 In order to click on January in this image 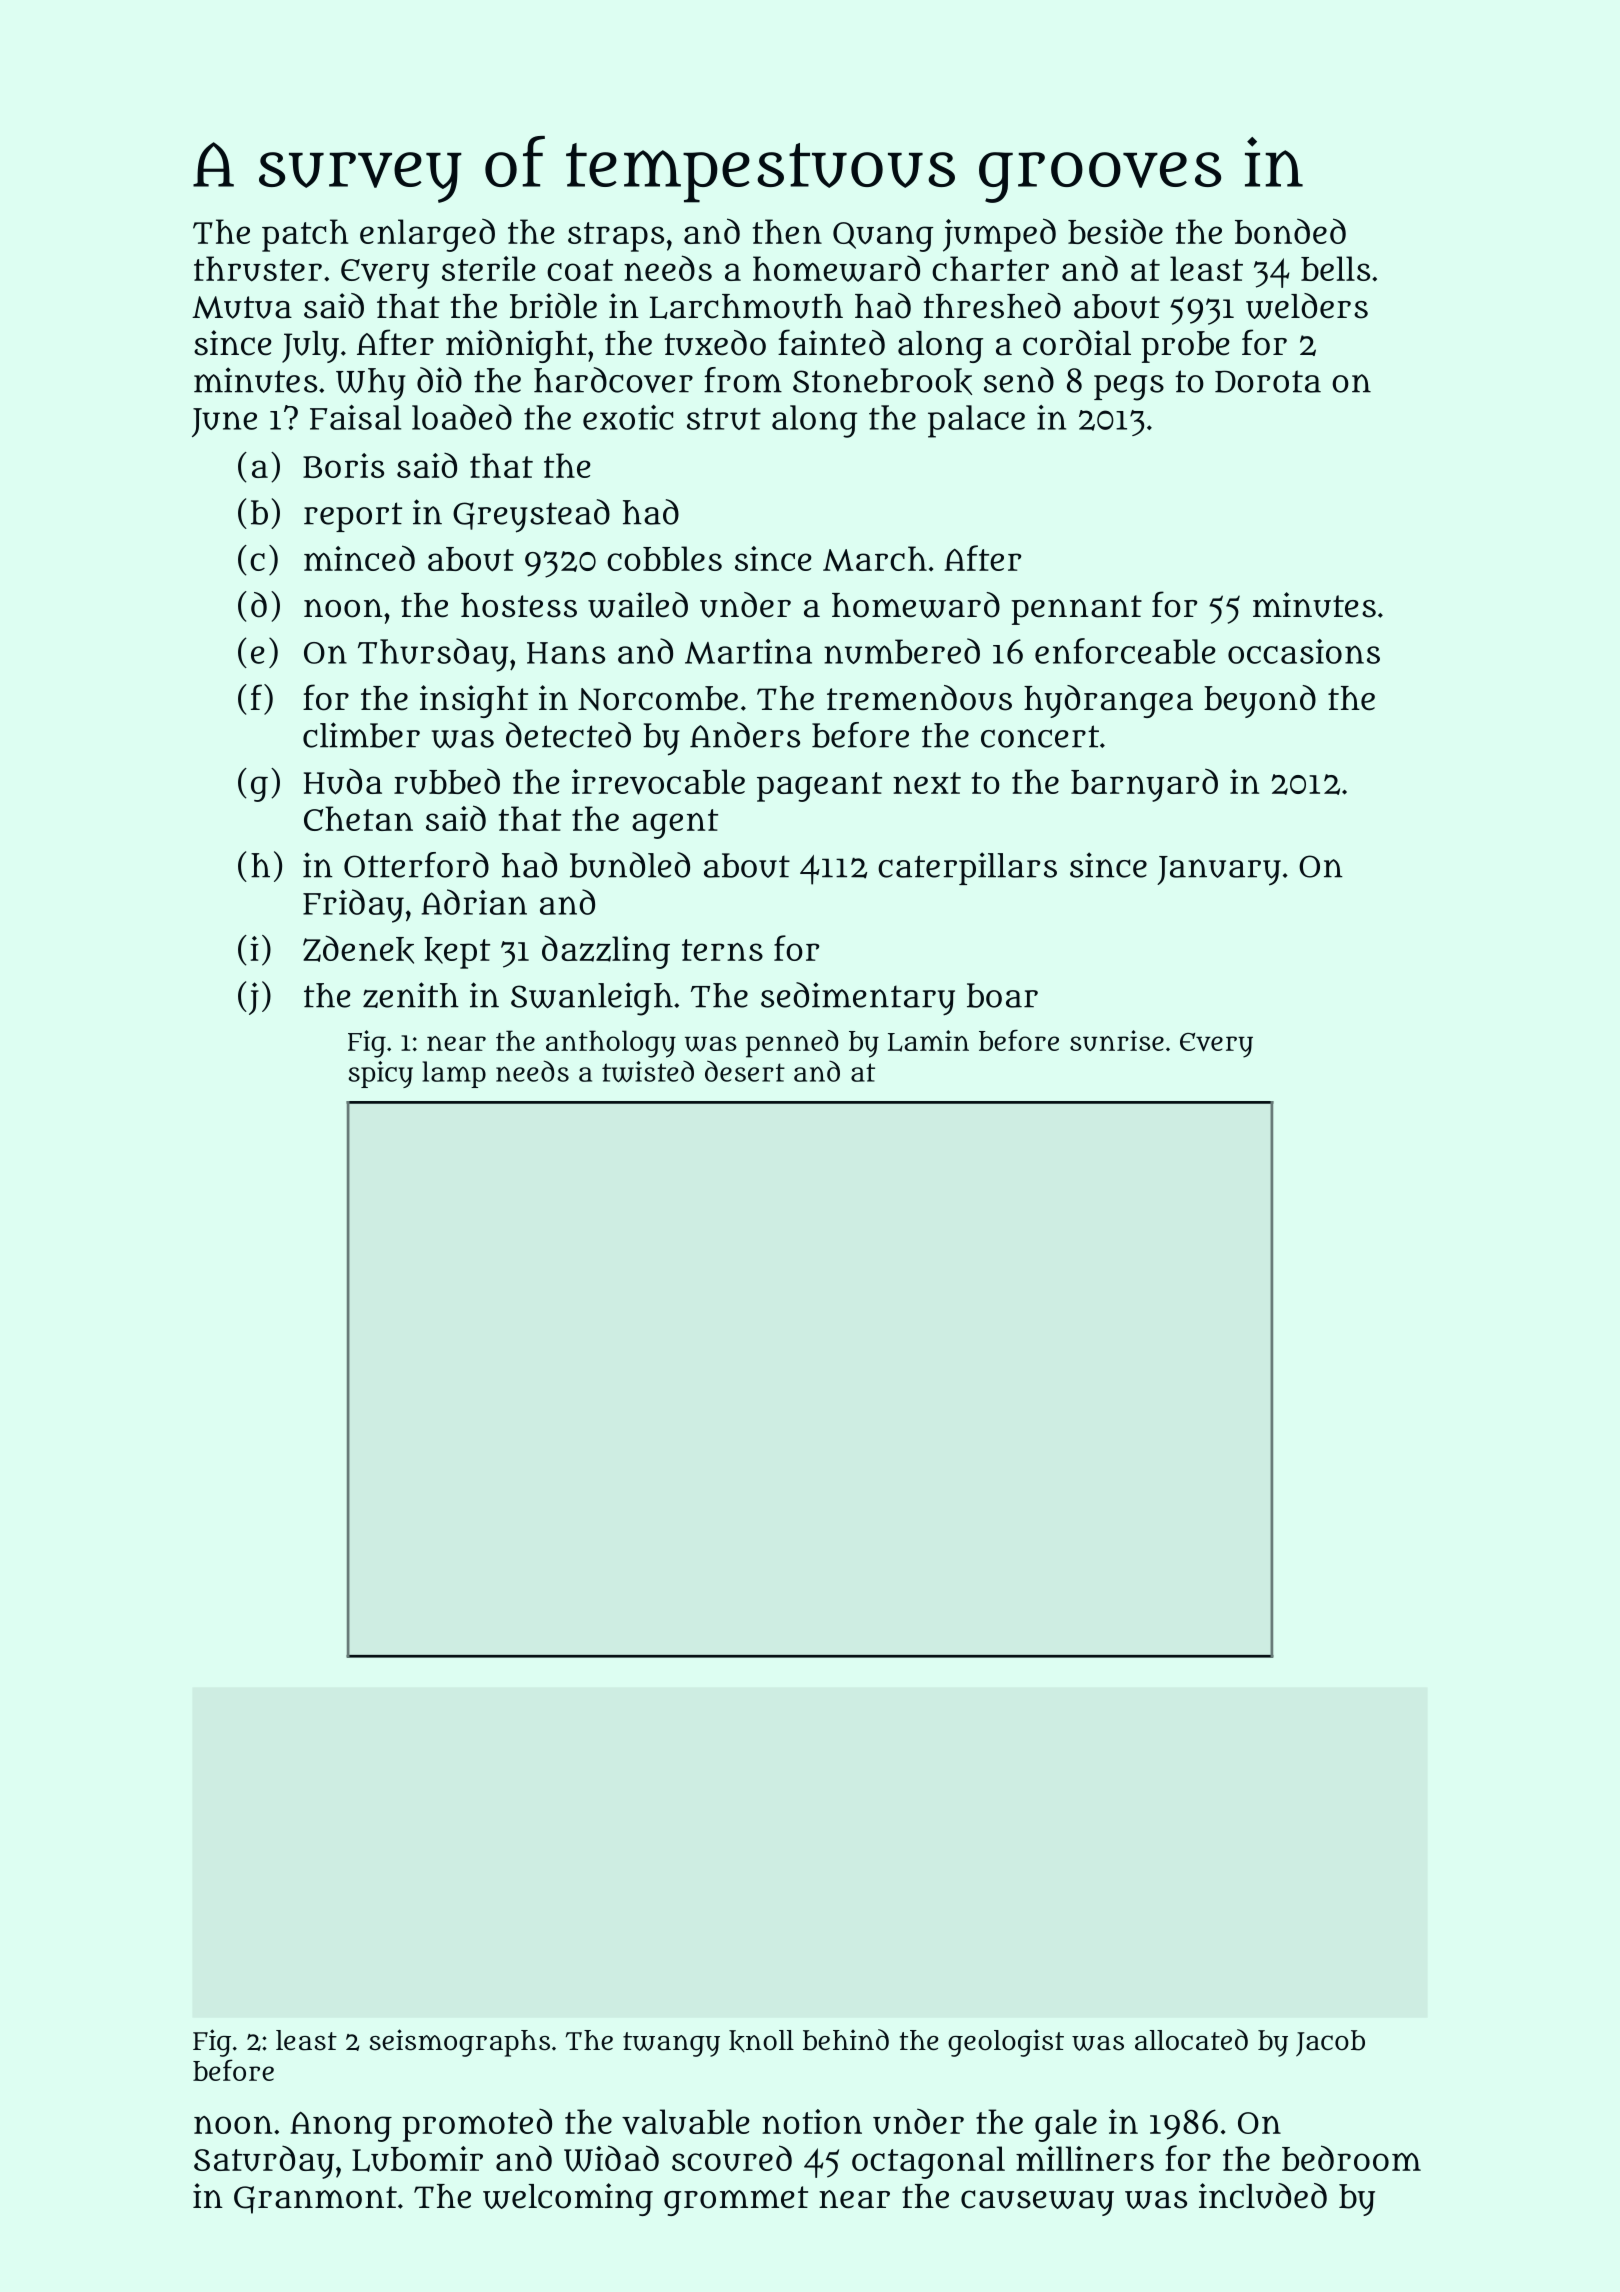, I will do `click(1219, 871)`.
